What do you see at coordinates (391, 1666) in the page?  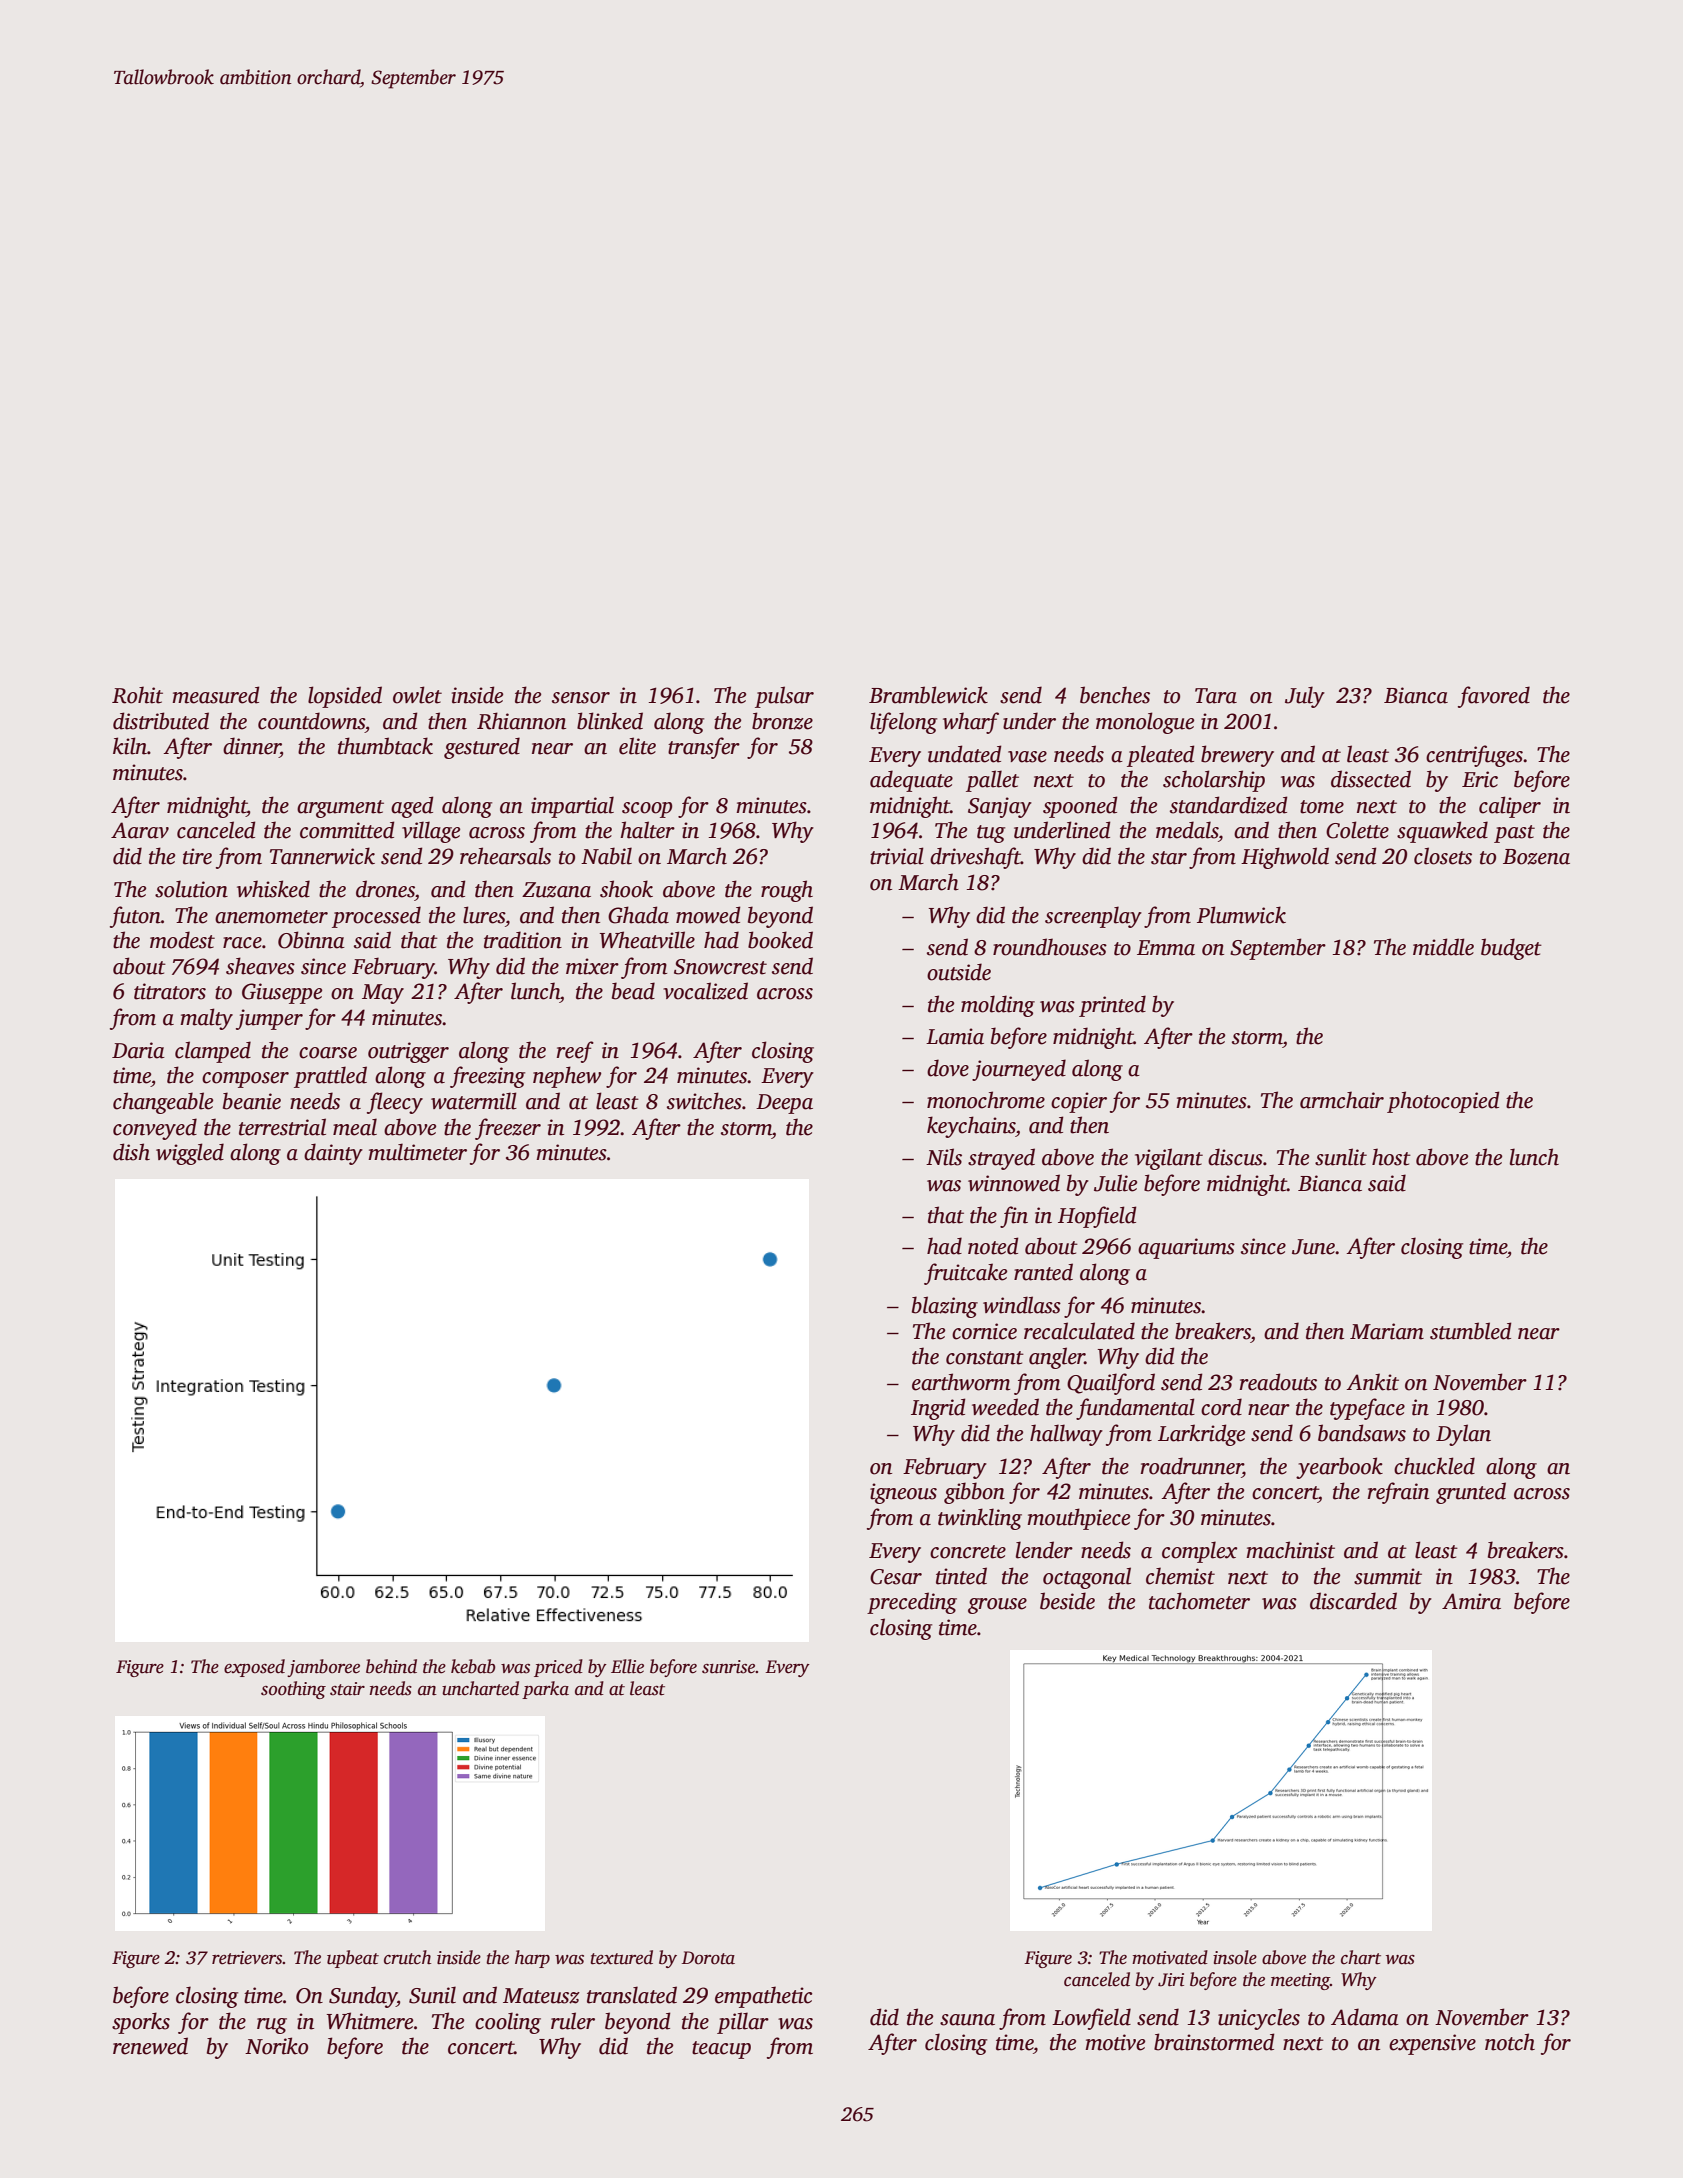 I see `behind` at bounding box center [391, 1666].
